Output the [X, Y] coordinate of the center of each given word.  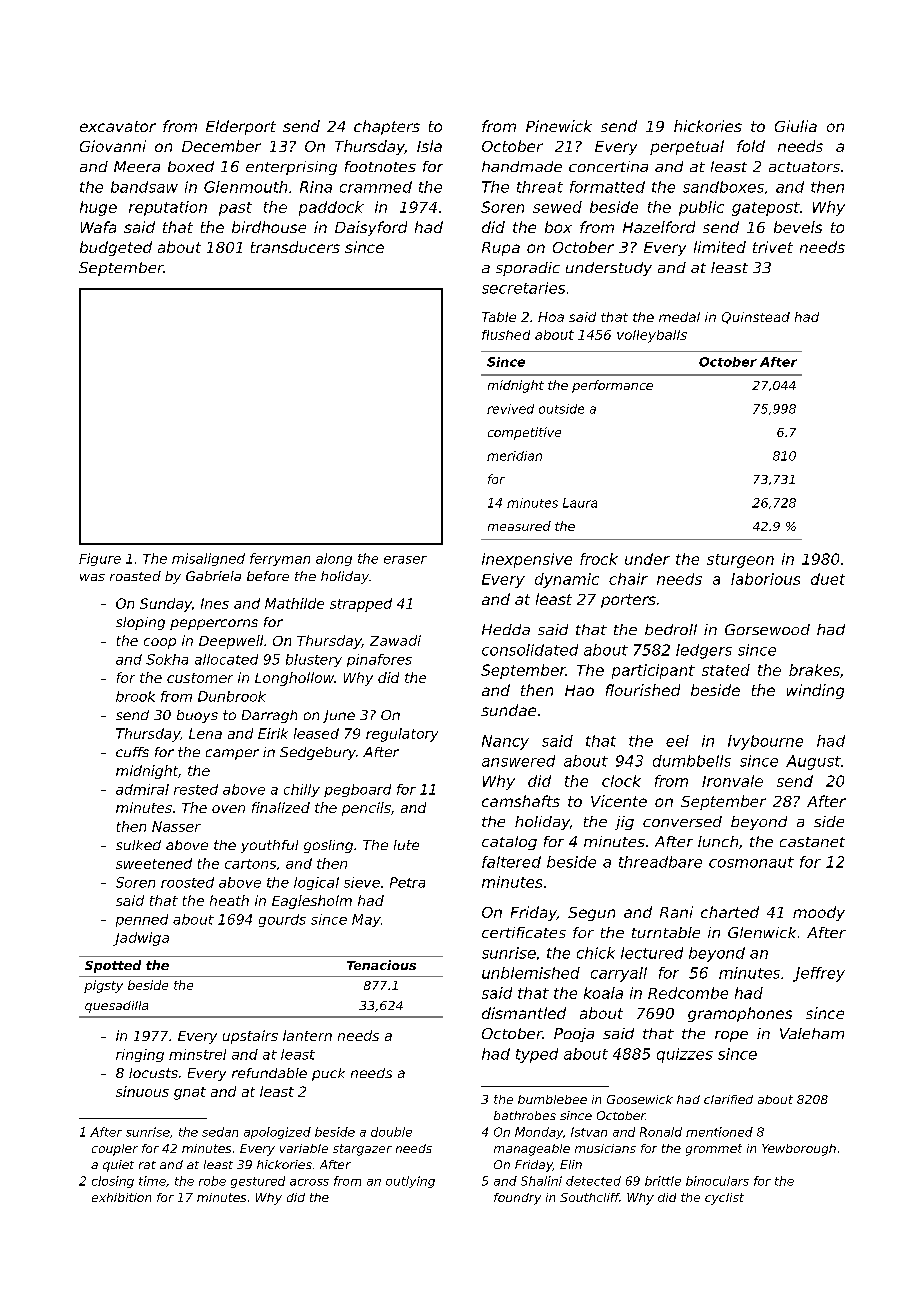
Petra [407, 882]
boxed [191, 166]
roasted [135, 576]
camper [232, 754]
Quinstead [756, 318]
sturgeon [740, 561]
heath [229, 900]
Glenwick [762, 932]
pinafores [379, 660]
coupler [115, 1150]
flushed [506, 335]
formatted [607, 187]
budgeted [116, 248]
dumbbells [692, 761]
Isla [429, 146]
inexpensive [527, 560]
